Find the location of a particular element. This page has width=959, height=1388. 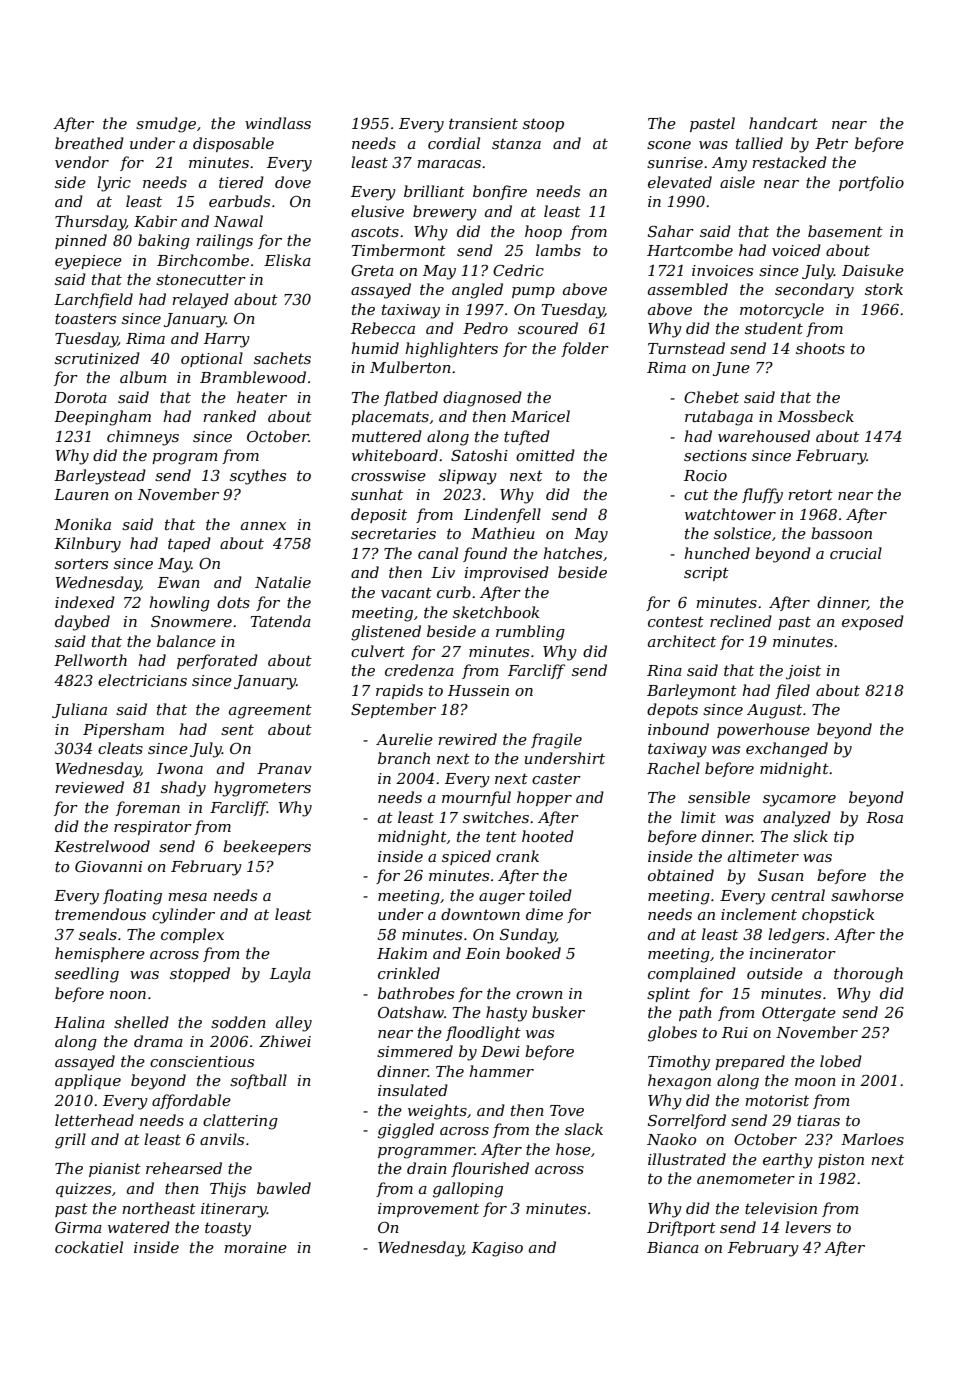

scoured is located at coordinates (548, 328).
